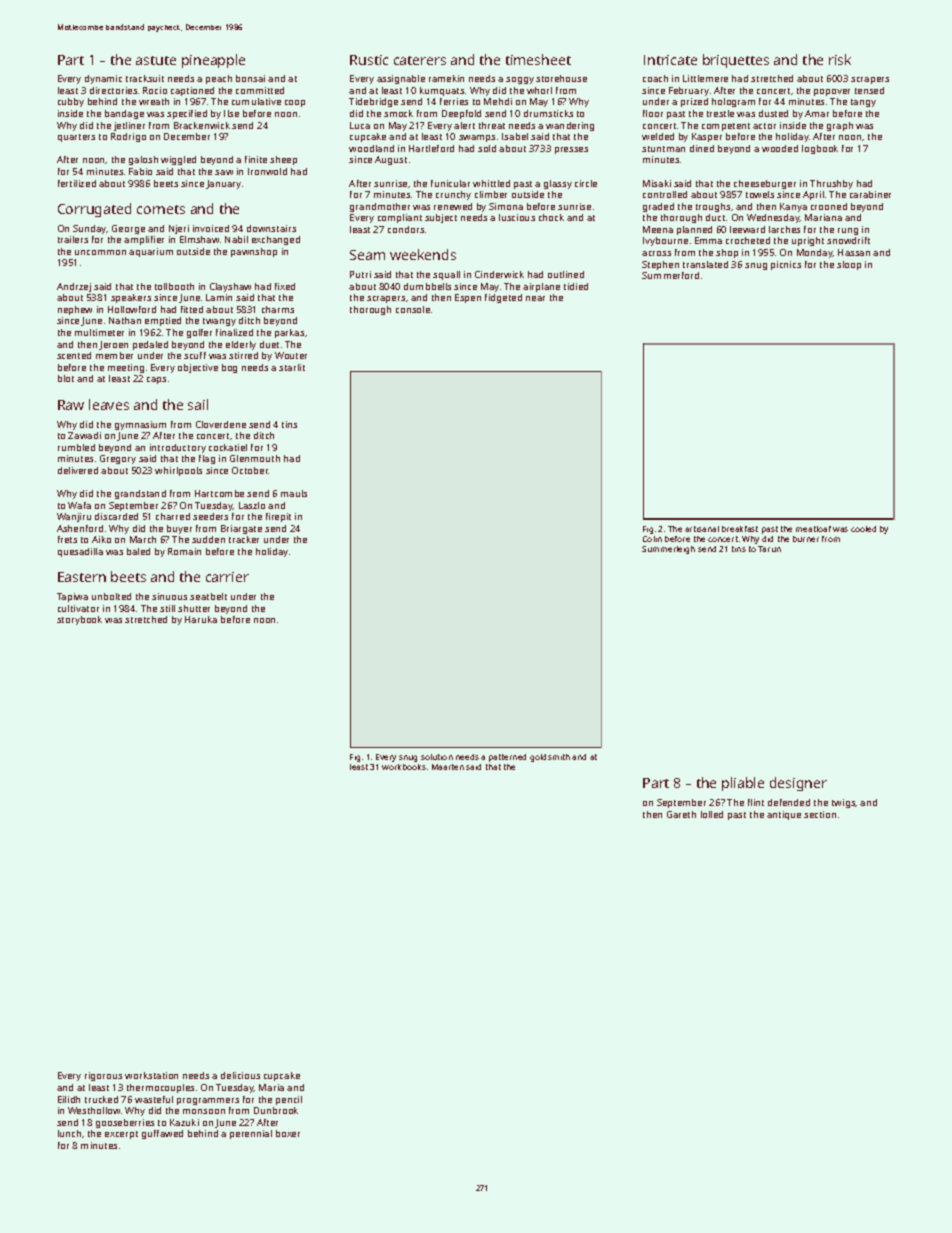 Image resolution: width=952 pixels, height=1233 pixels. I want to click on boxer, so click(288, 1133).
